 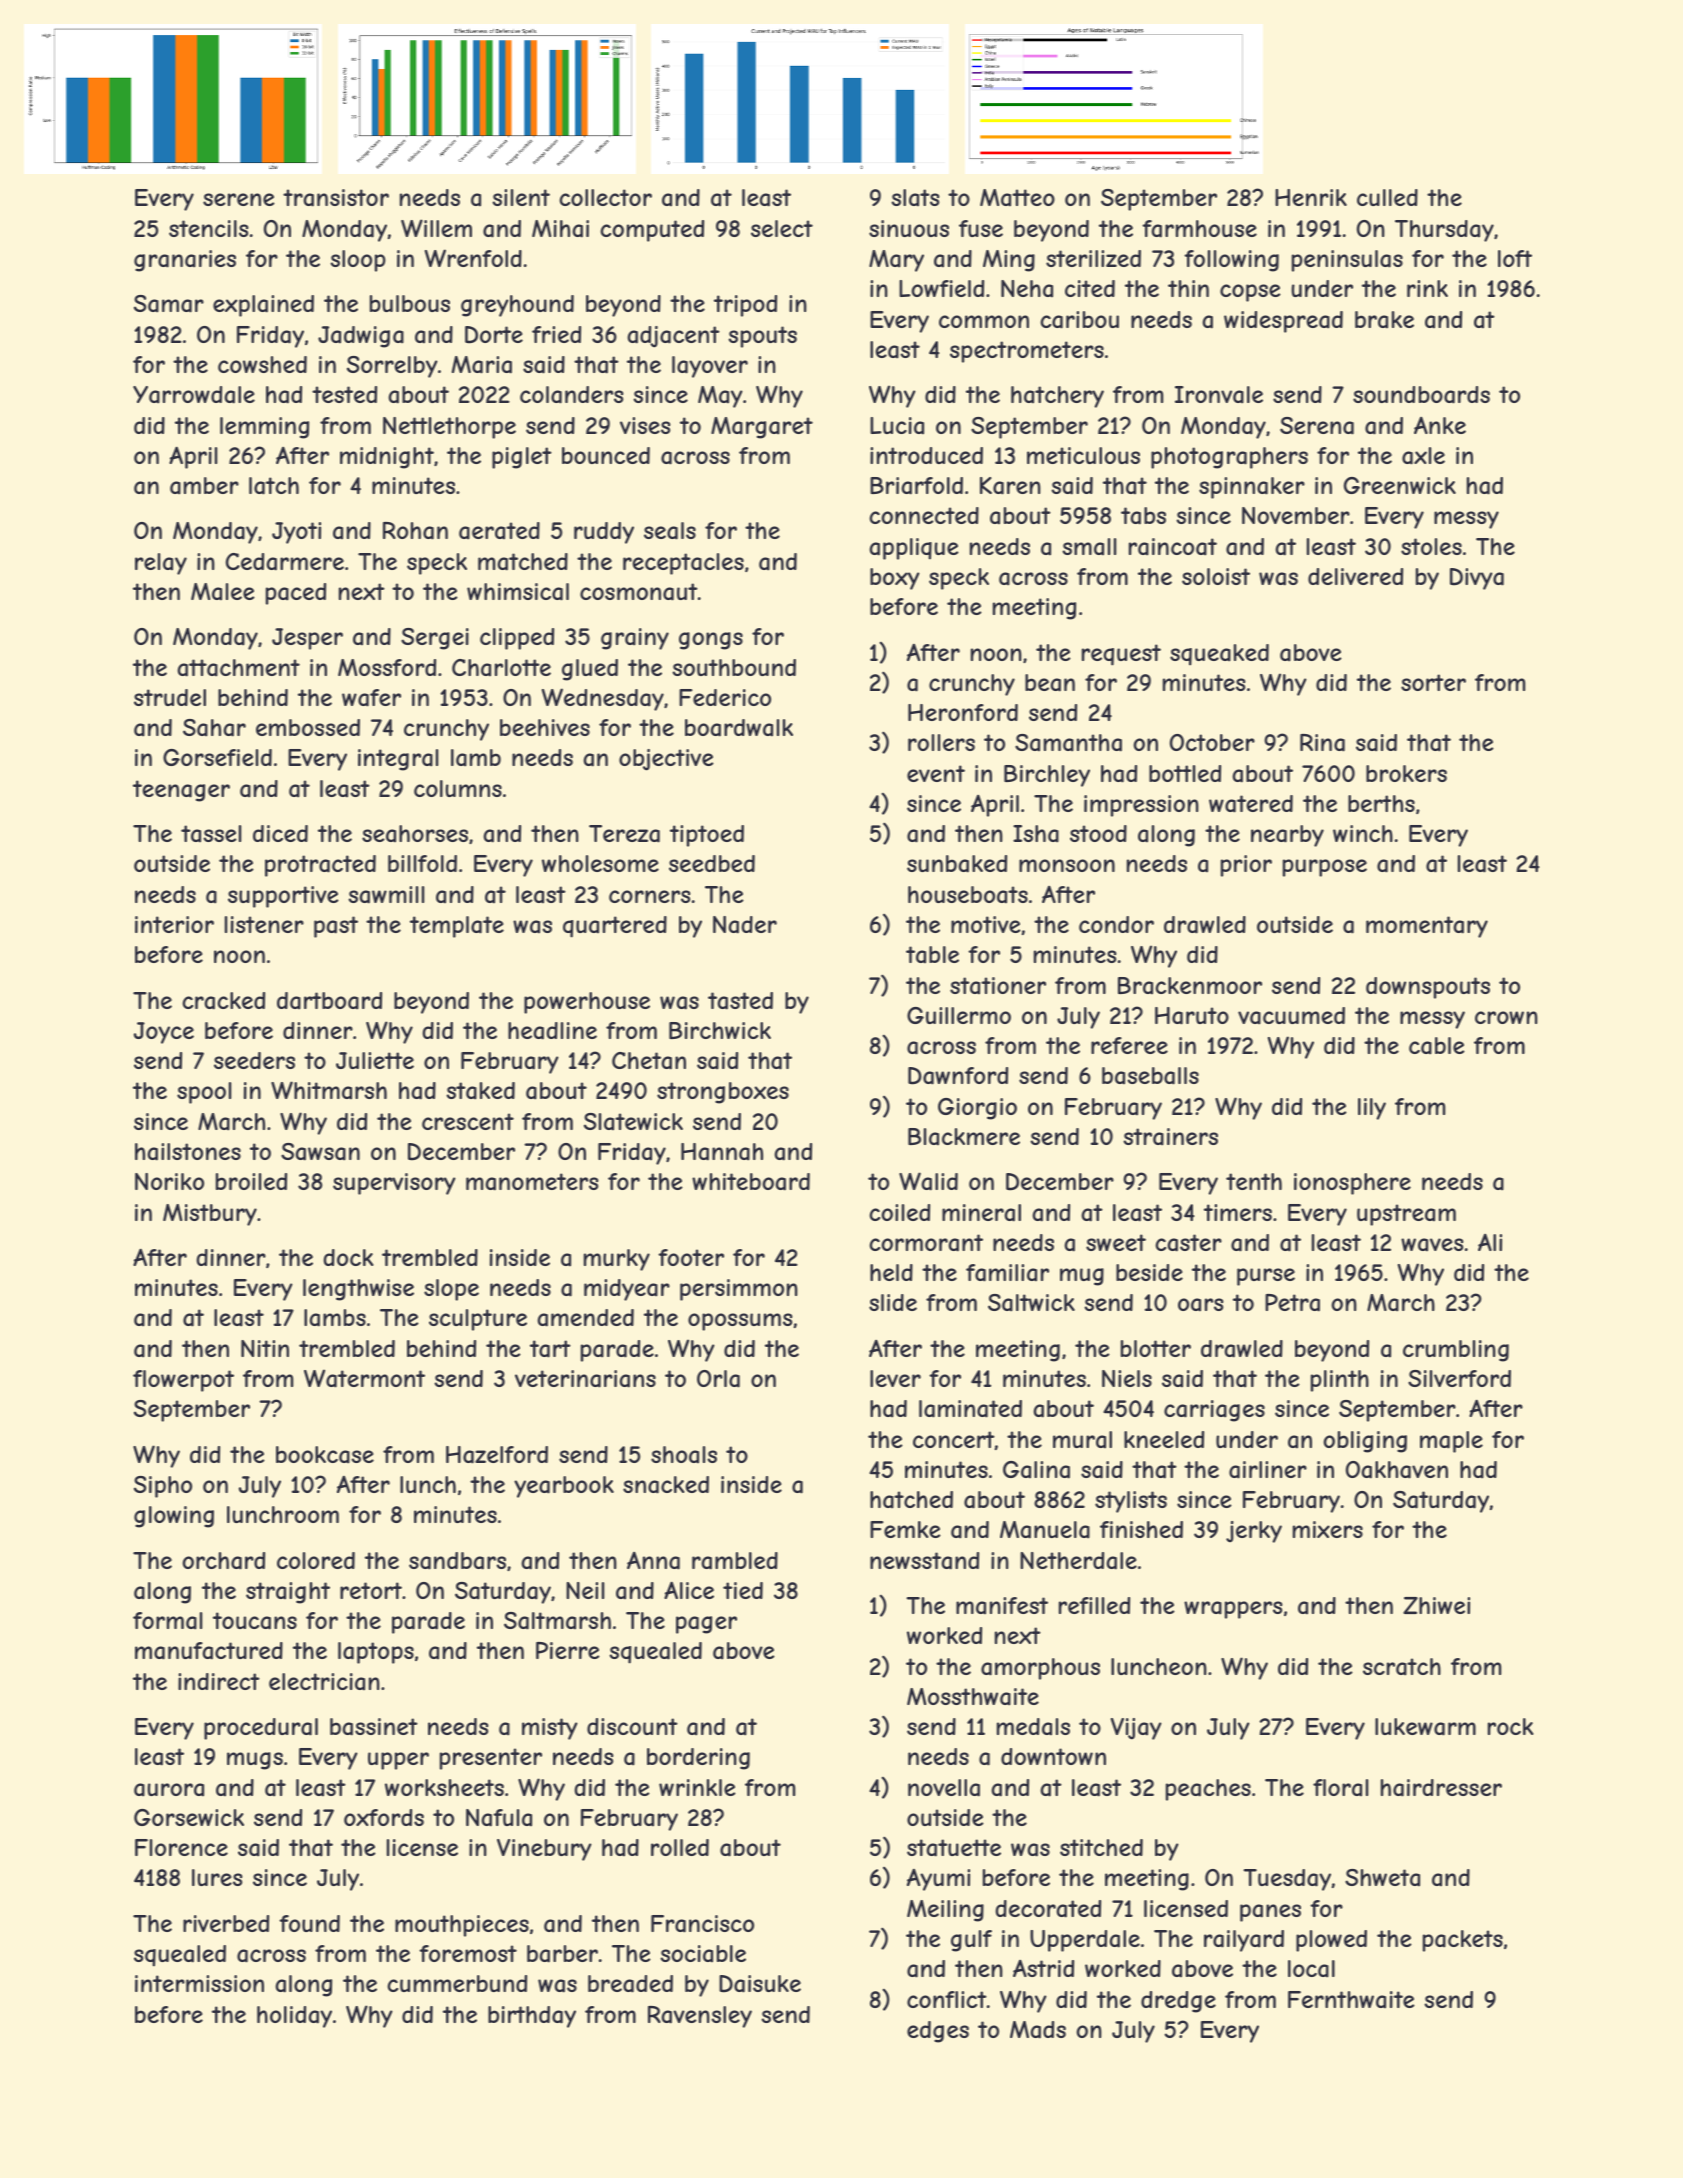 What do you see at coordinates (652, 231) in the screenshot?
I see `computed` at bounding box center [652, 231].
